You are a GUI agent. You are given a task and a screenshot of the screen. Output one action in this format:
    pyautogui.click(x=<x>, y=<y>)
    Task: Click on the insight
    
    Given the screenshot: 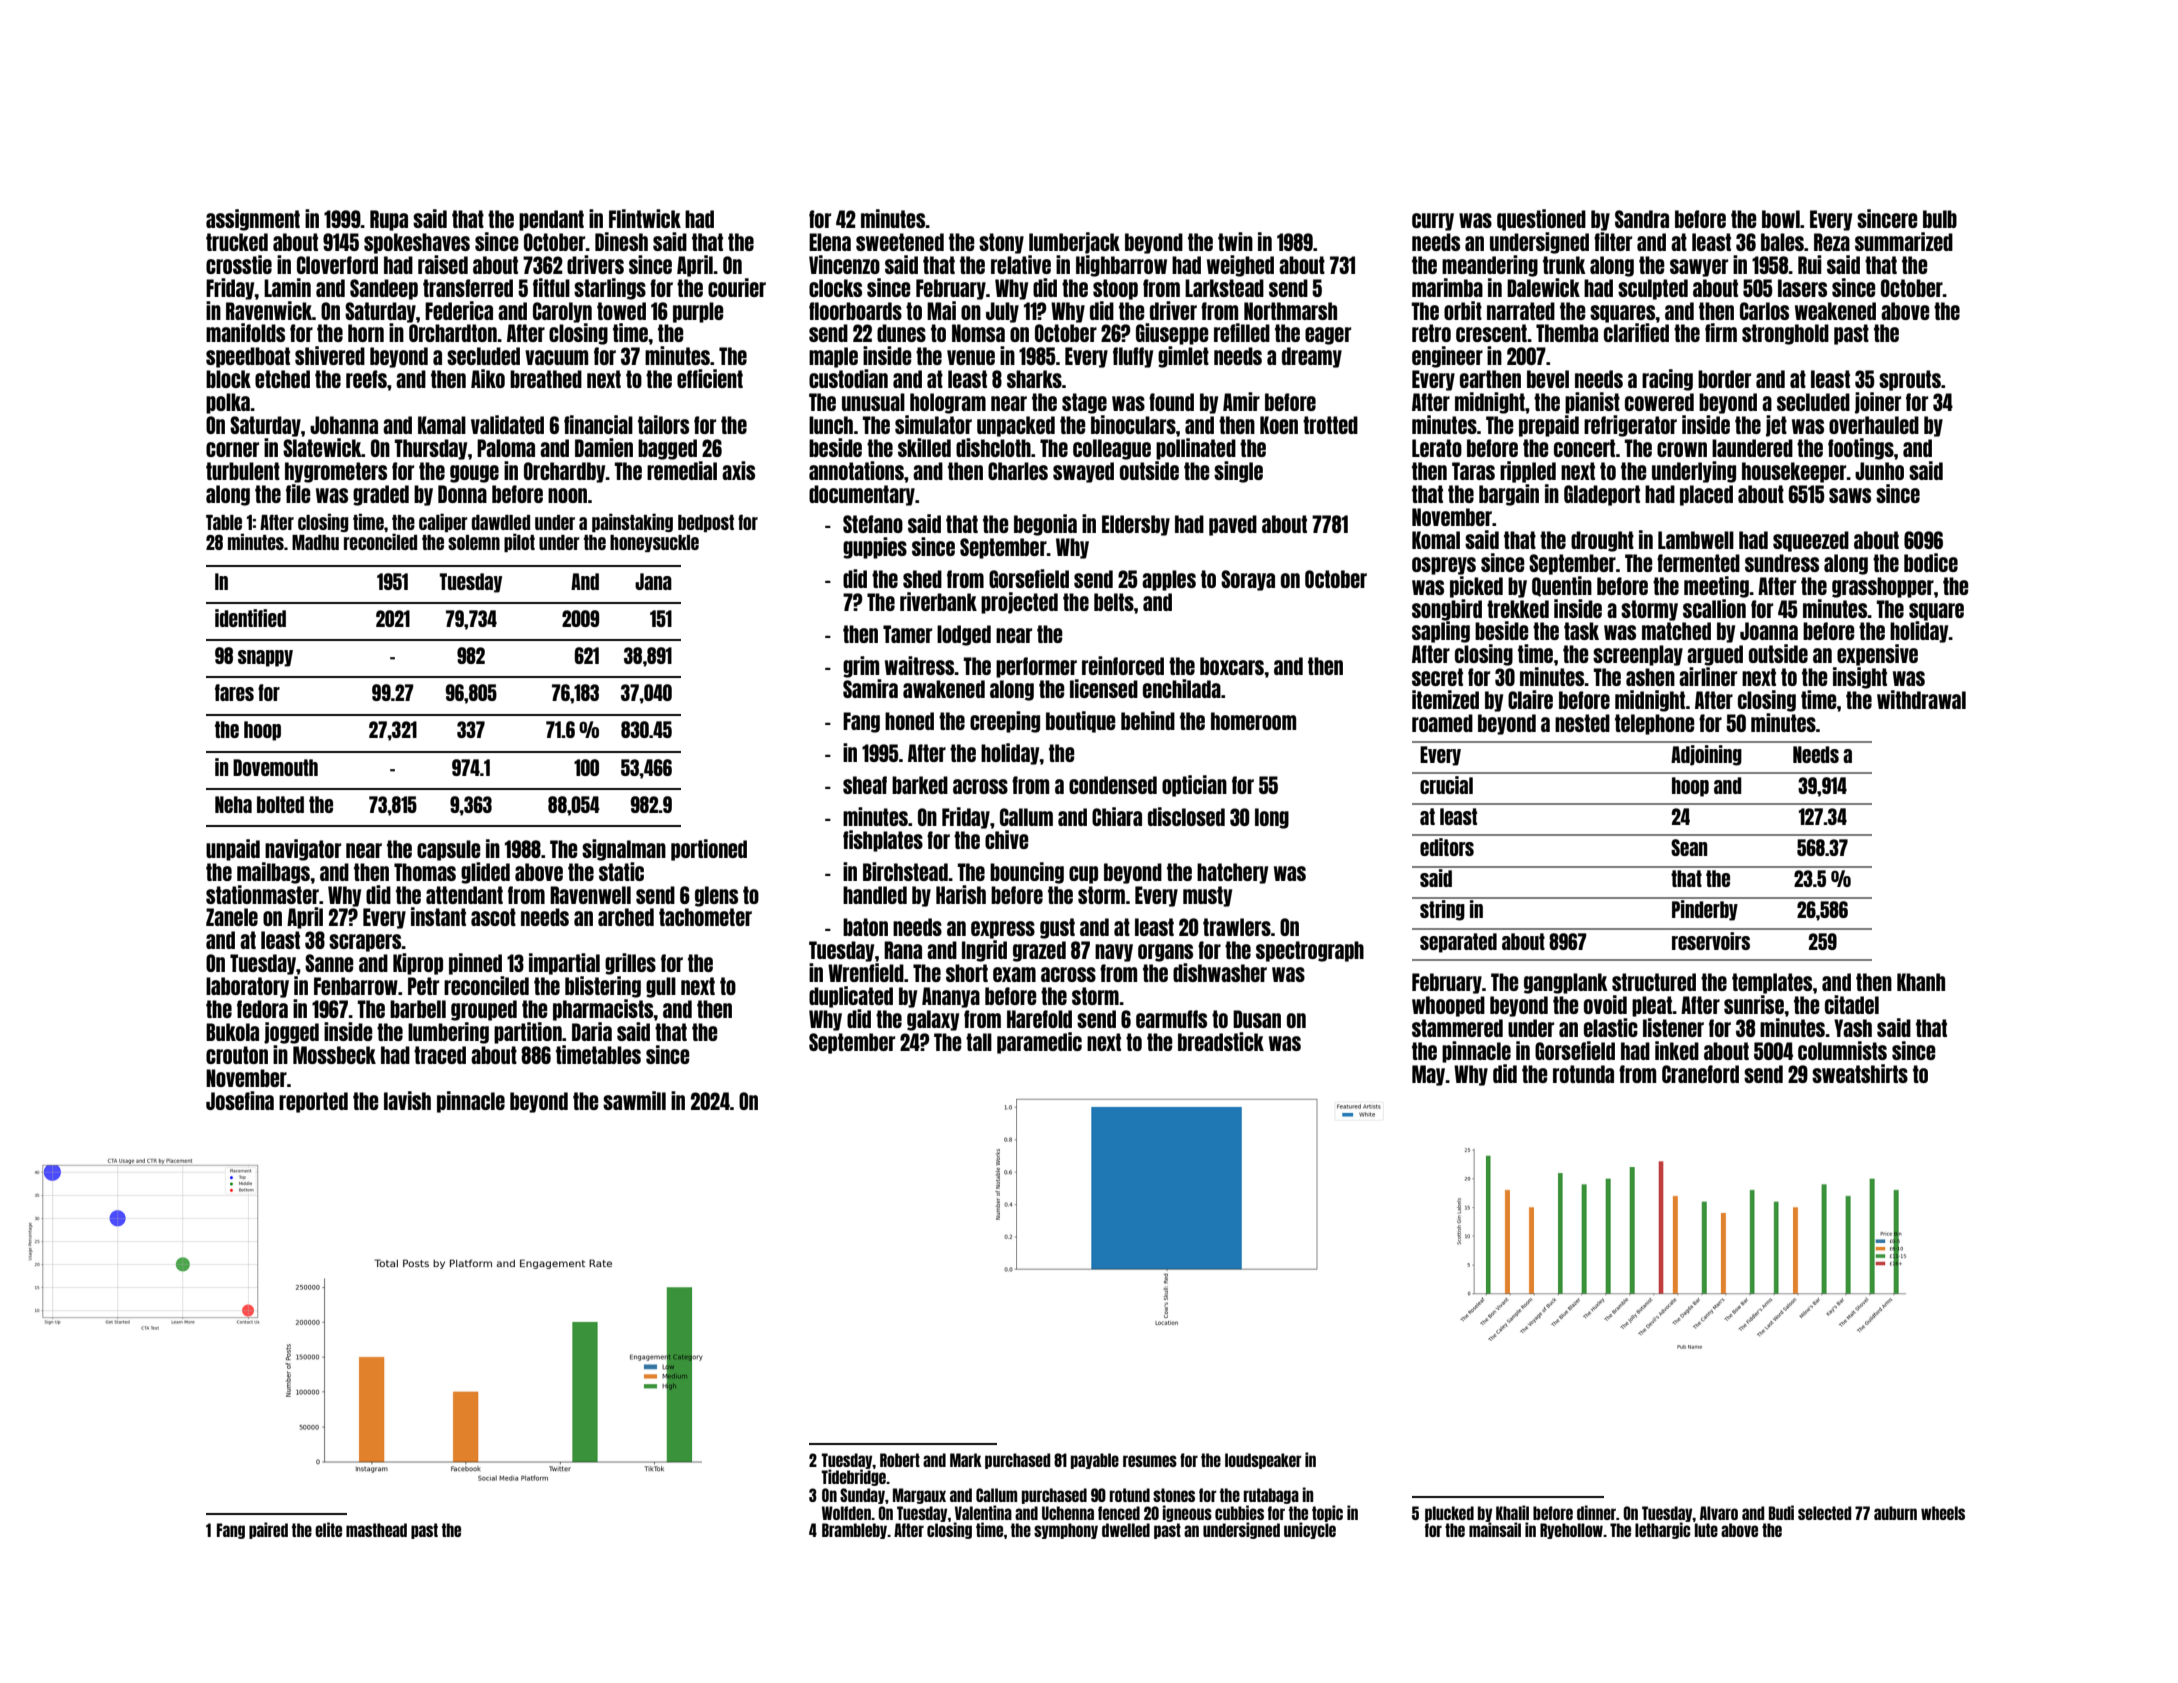 What is the action you would take?
    pyautogui.click(x=1860, y=678)
